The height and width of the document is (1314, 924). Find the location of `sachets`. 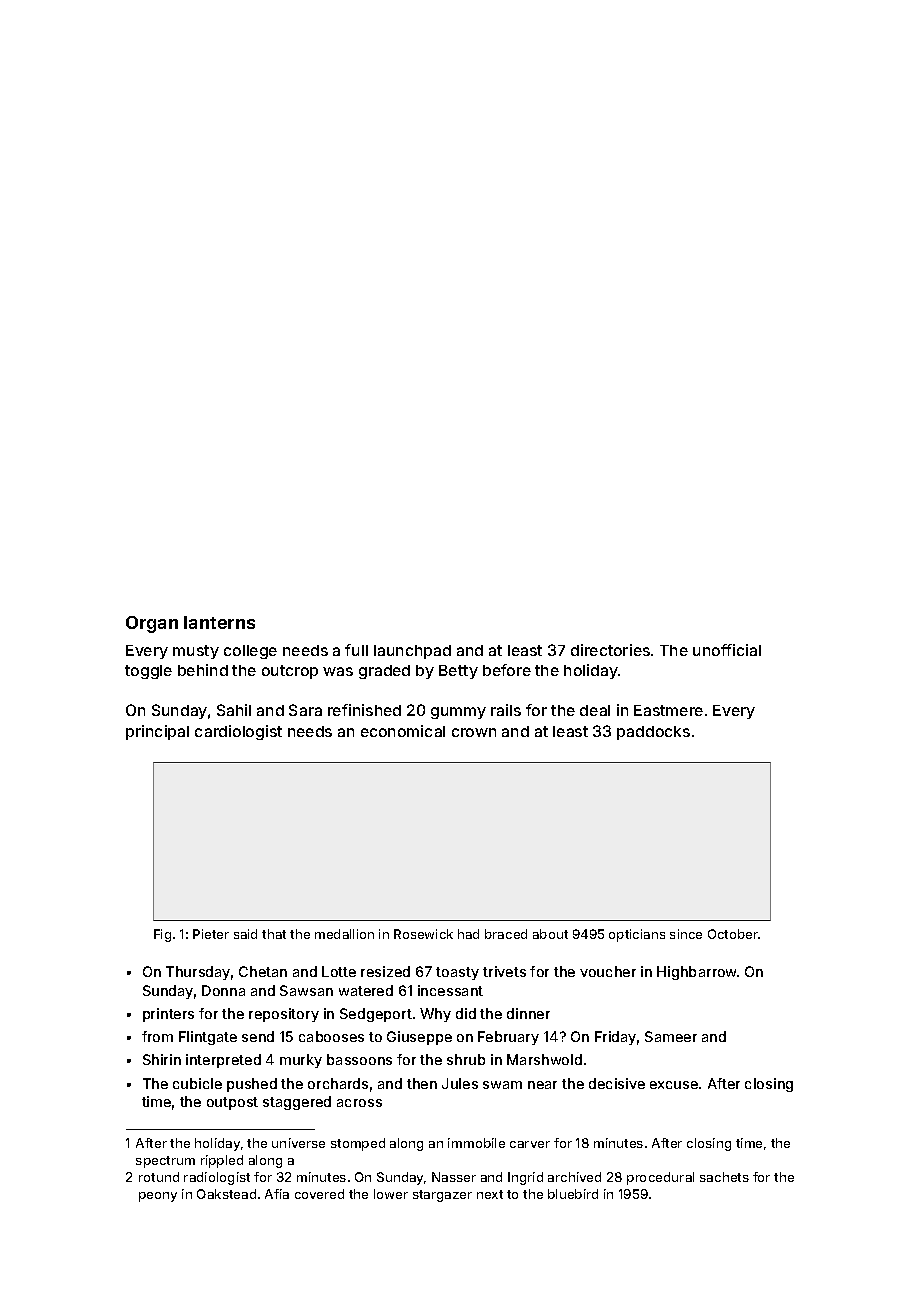

sachets is located at coordinates (724, 1177).
